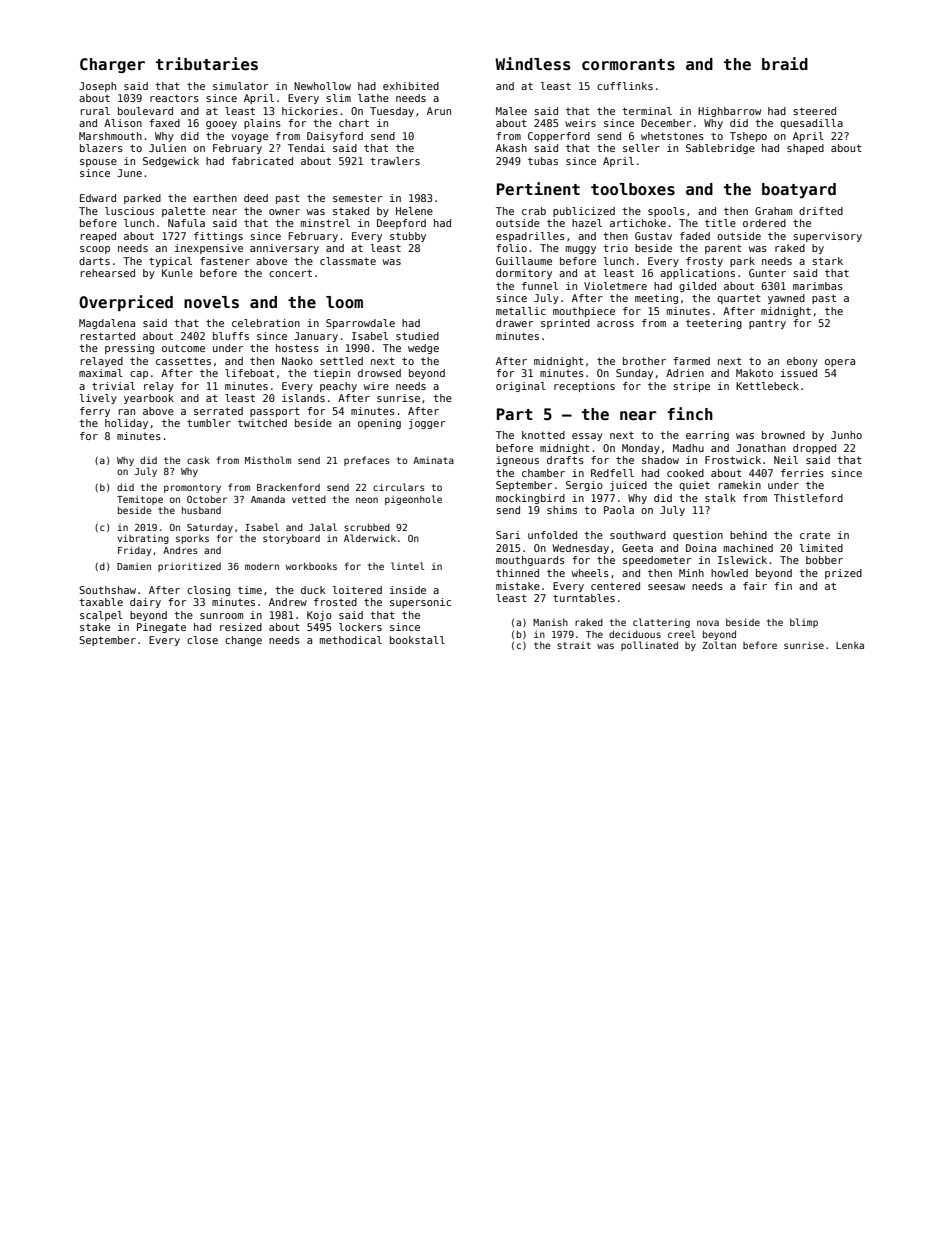 The image size is (952, 1233). I want to click on lintel, so click(407, 566).
